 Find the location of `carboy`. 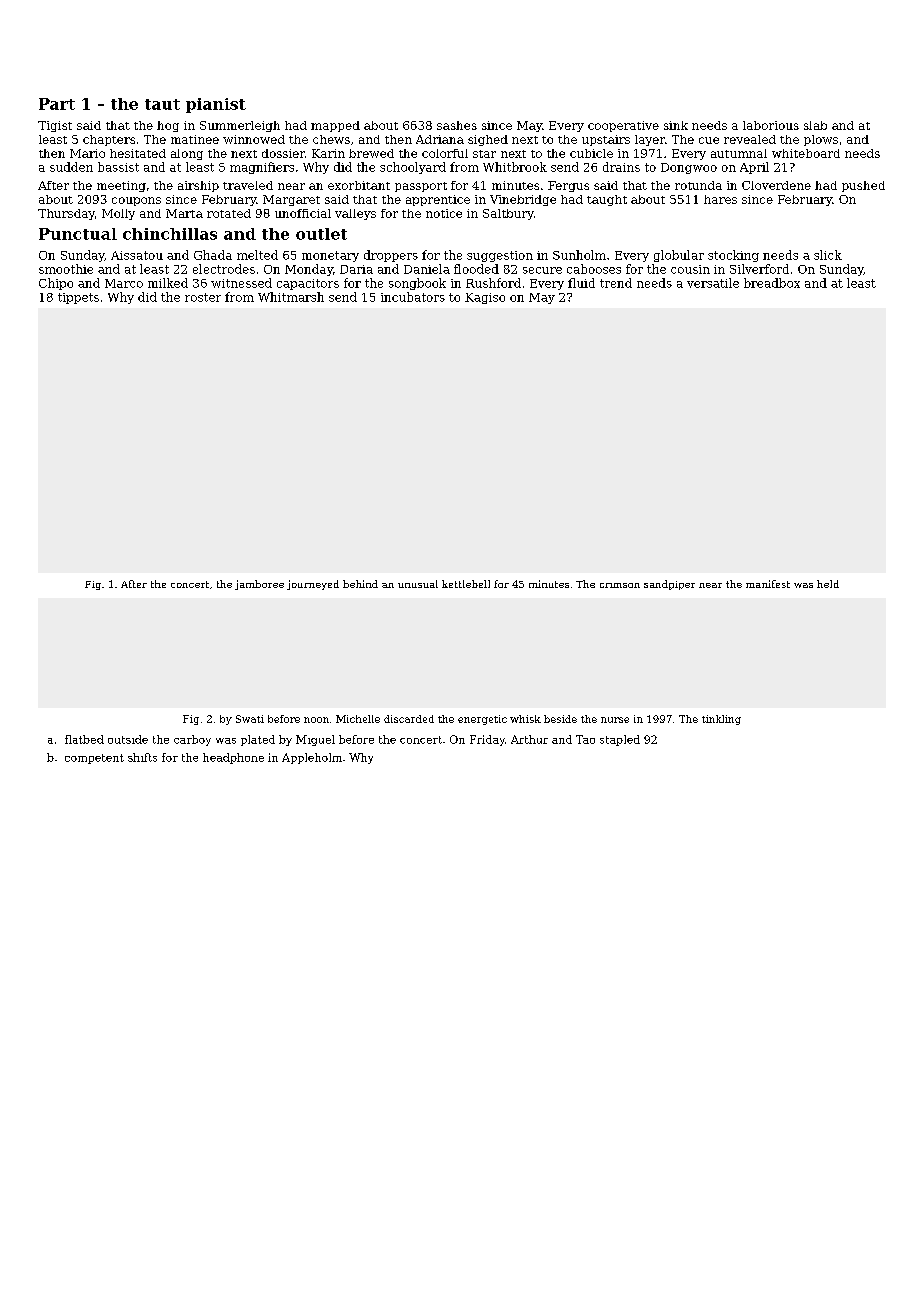

carboy is located at coordinates (192, 740).
